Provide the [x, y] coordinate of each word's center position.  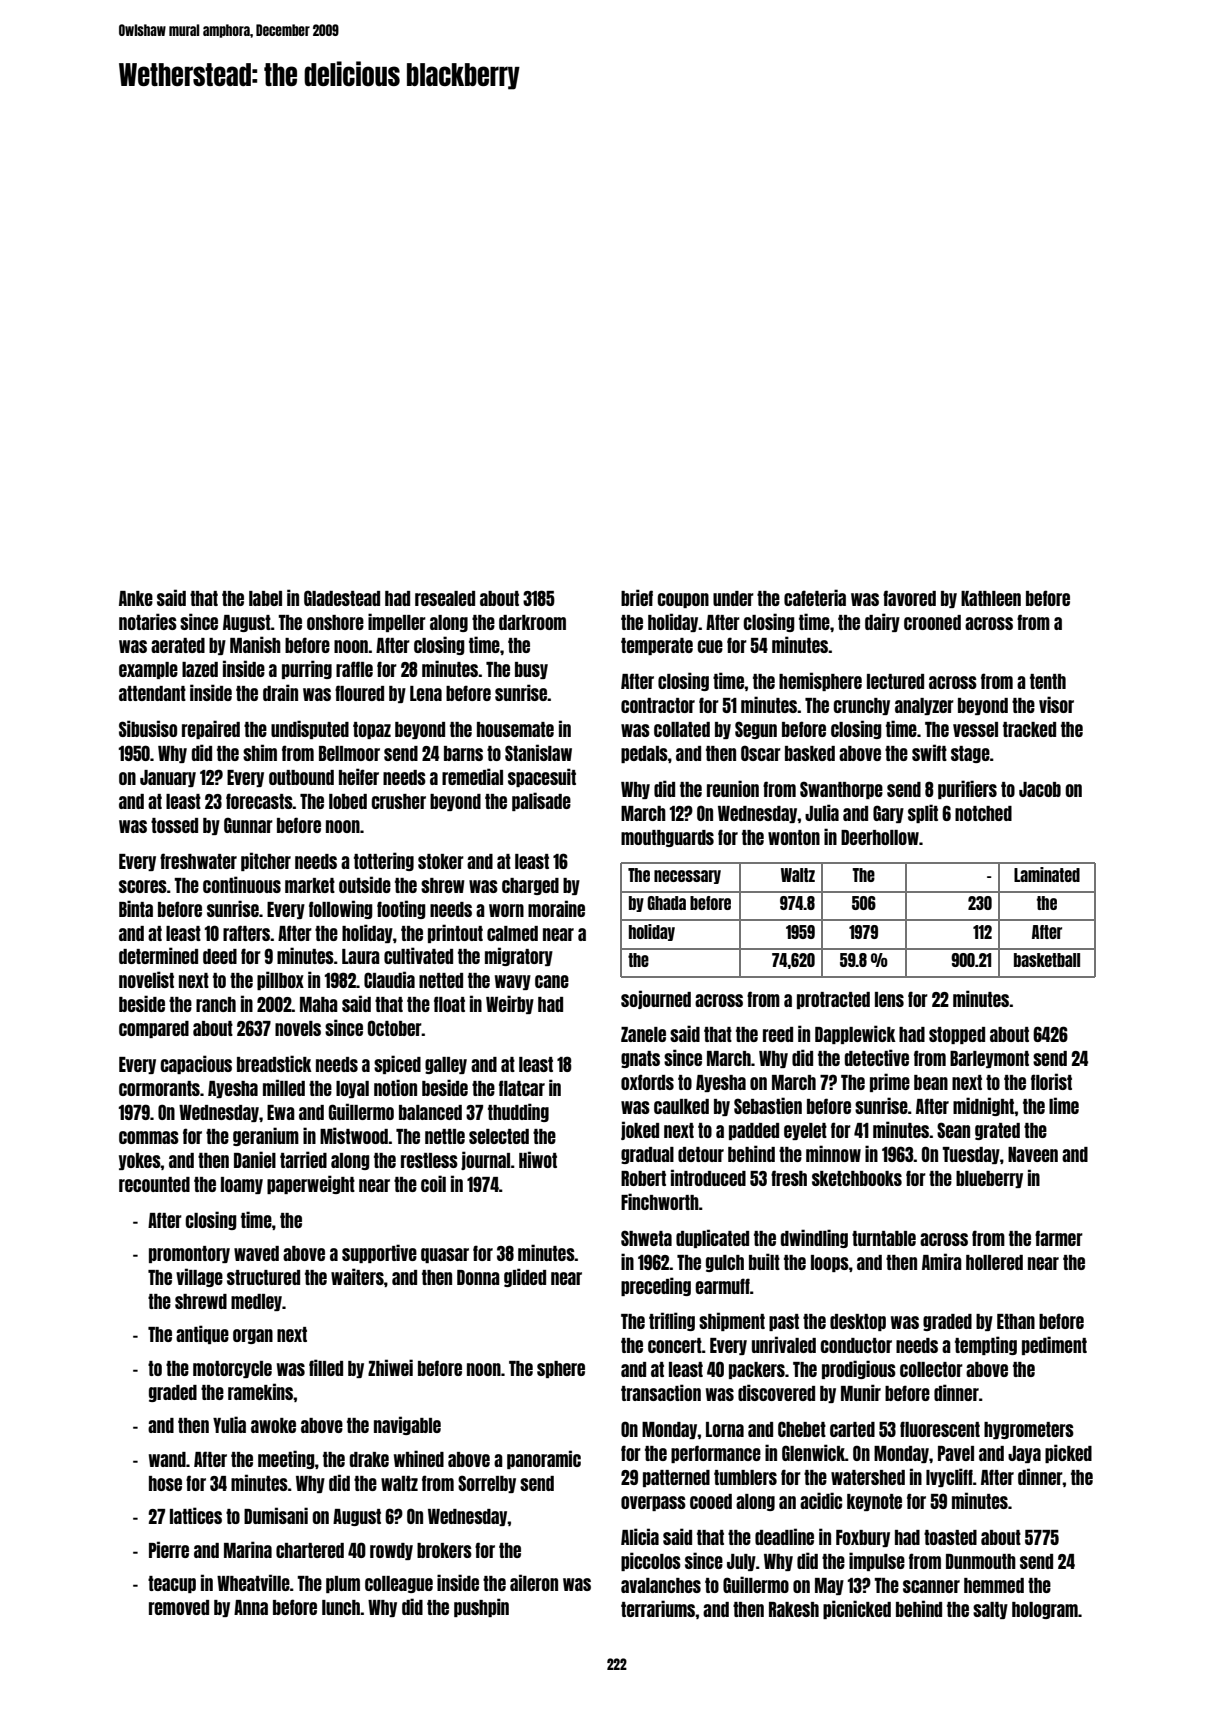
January [168, 778]
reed [778, 1034]
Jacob [1040, 789]
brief [637, 597]
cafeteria [815, 597]
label [265, 598]
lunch [341, 1607]
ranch [216, 1004]
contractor [658, 705]
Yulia [229, 1424]
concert [675, 1345]
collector [931, 1369]
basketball [1047, 960]
